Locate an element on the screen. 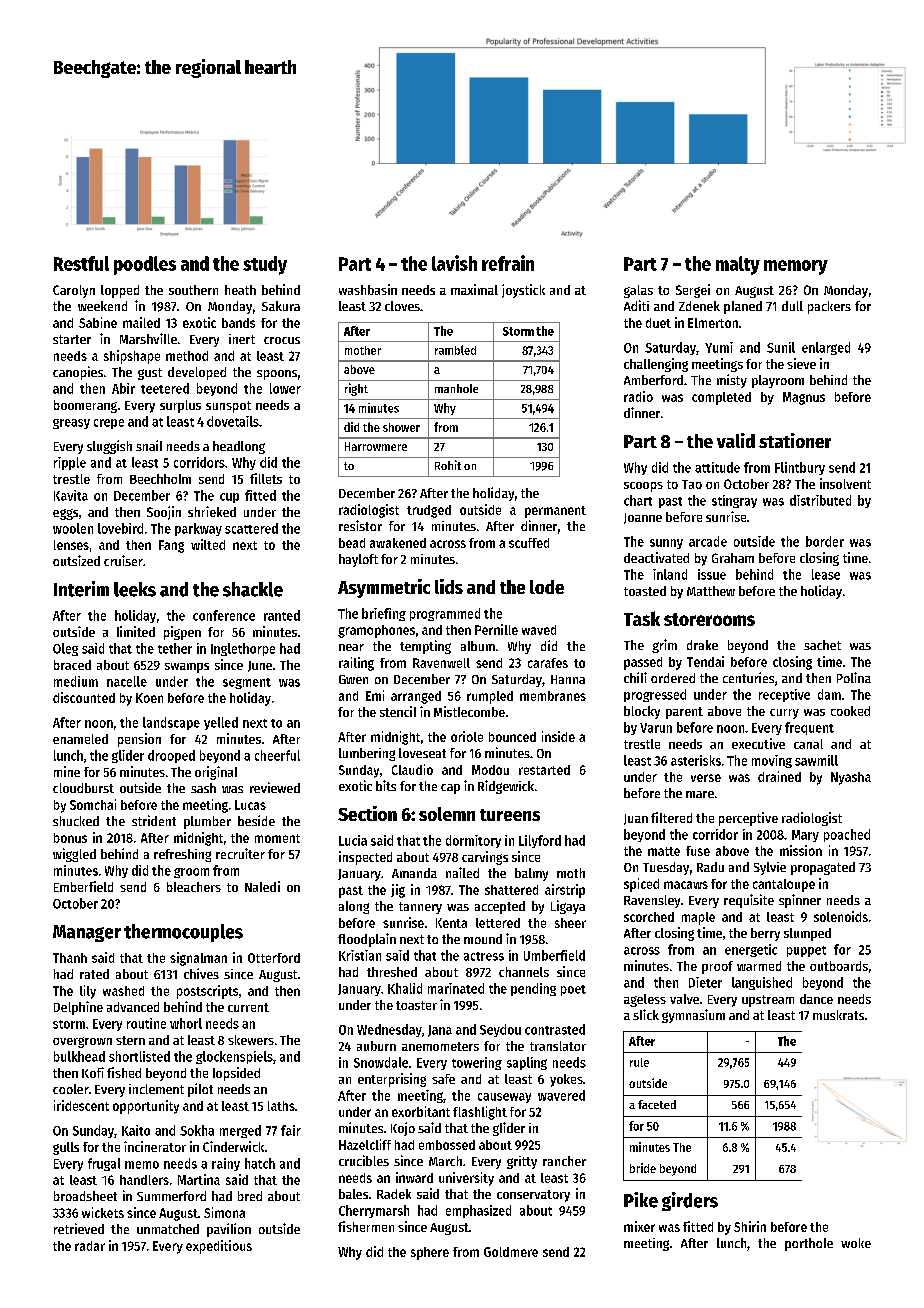  cooked is located at coordinates (850, 711).
